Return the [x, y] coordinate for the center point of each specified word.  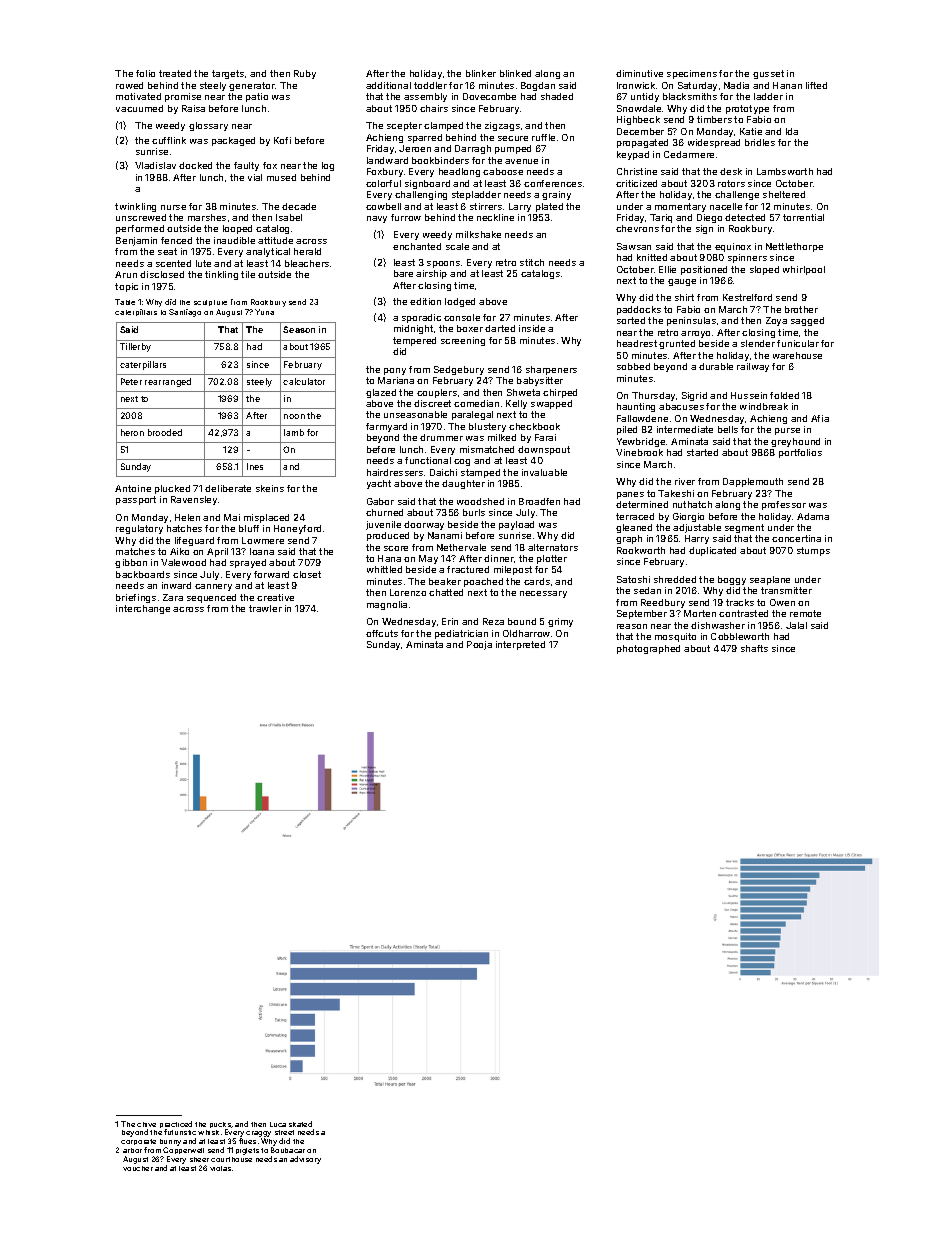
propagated [642, 143]
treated [175, 73]
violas [220, 1168]
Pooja [479, 645]
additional [388, 85]
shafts [754, 648]
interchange [143, 609]
